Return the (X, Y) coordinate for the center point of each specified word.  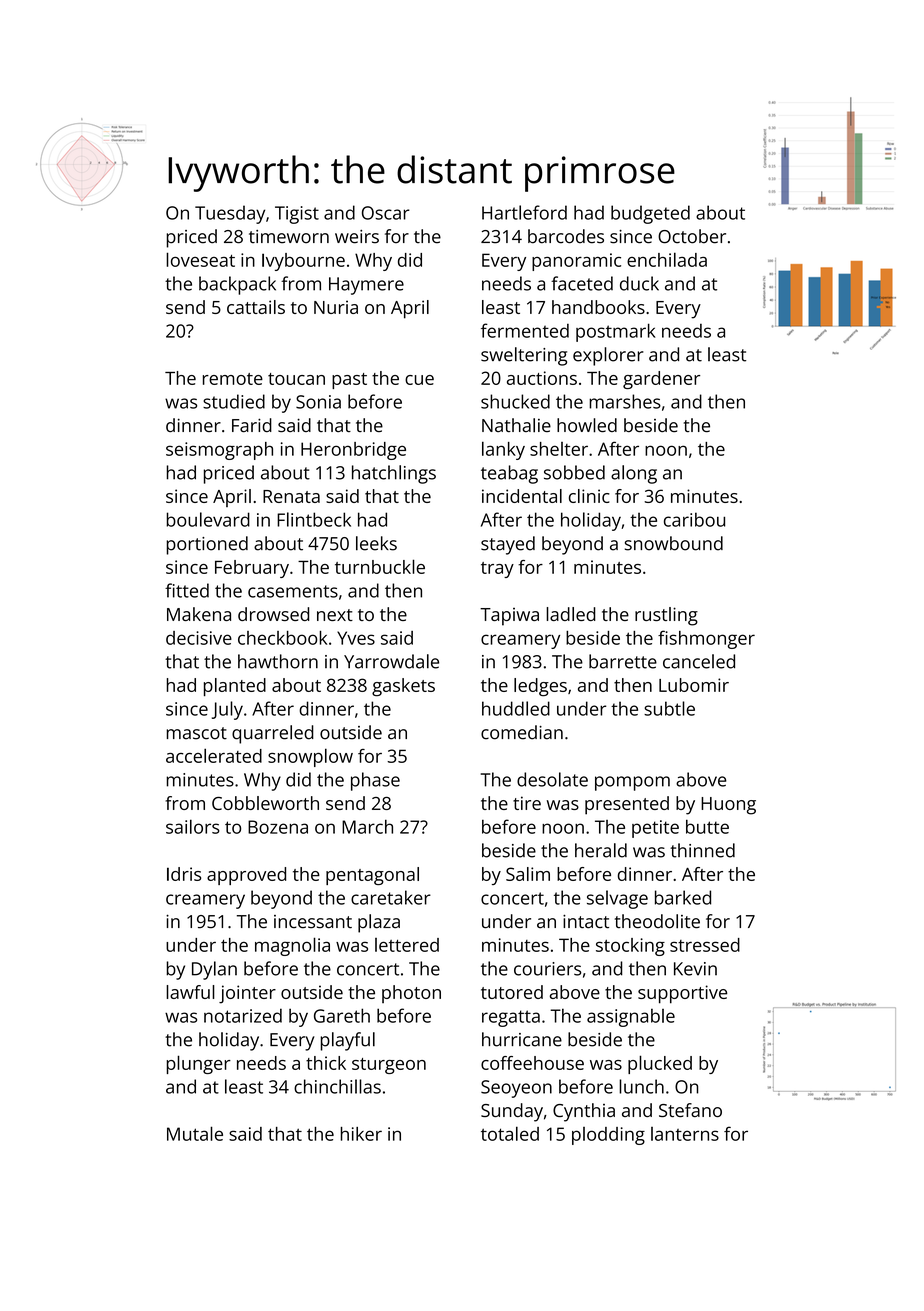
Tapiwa (509, 617)
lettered (407, 945)
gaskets (403, 687)
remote (233, 379)
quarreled (273, 734)
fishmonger (706, 639)
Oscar (386, 213)
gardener (661, 380)
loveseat (200, 259)
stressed (705, 945)
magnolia (292, 946)
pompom (632, 783)
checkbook (282, 638)
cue (419, 380)
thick (326, 1063)
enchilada (667, 259)
